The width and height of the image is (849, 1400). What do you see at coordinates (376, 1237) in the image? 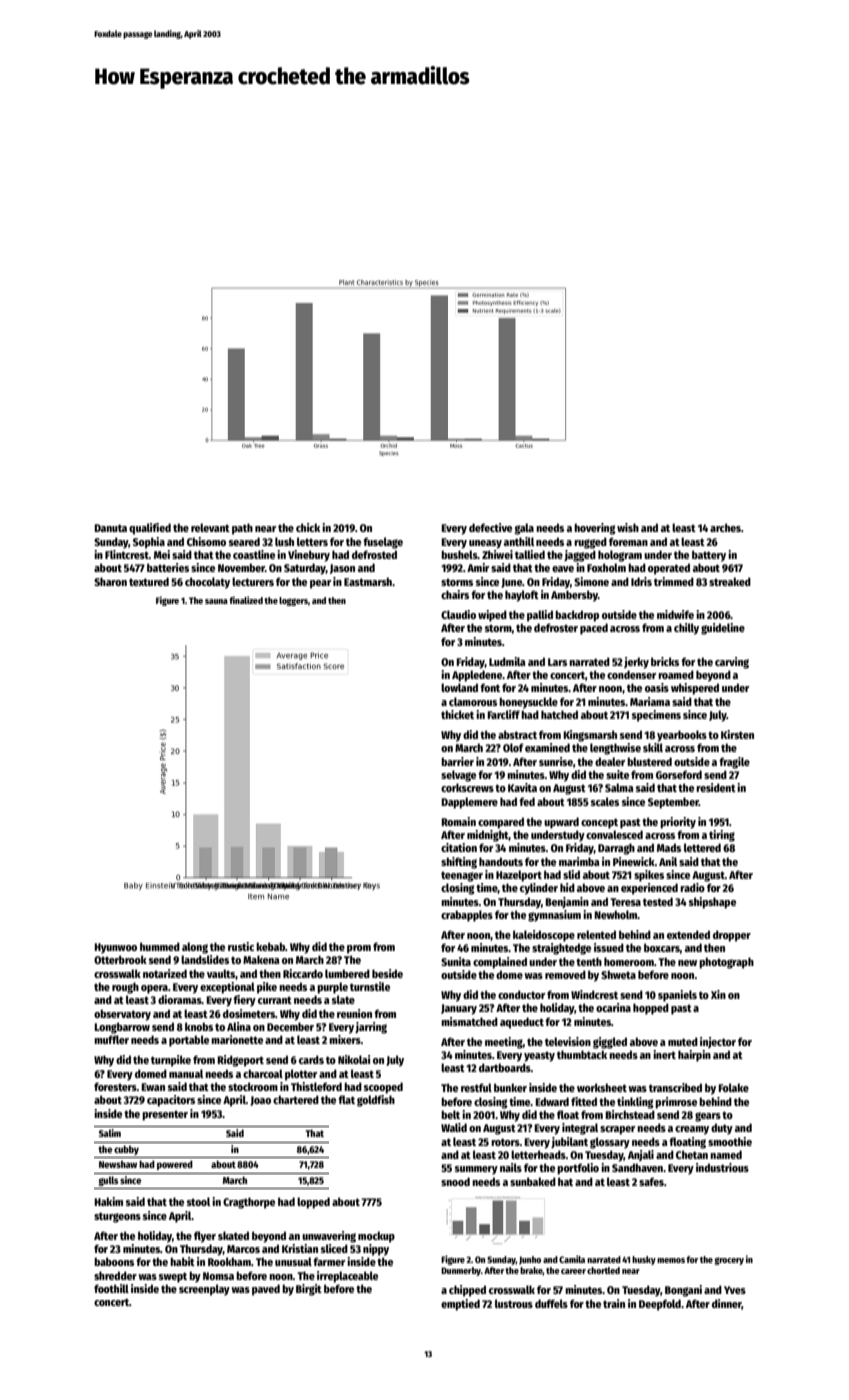
I see `mockup` at bounding box center [376, 1237].
